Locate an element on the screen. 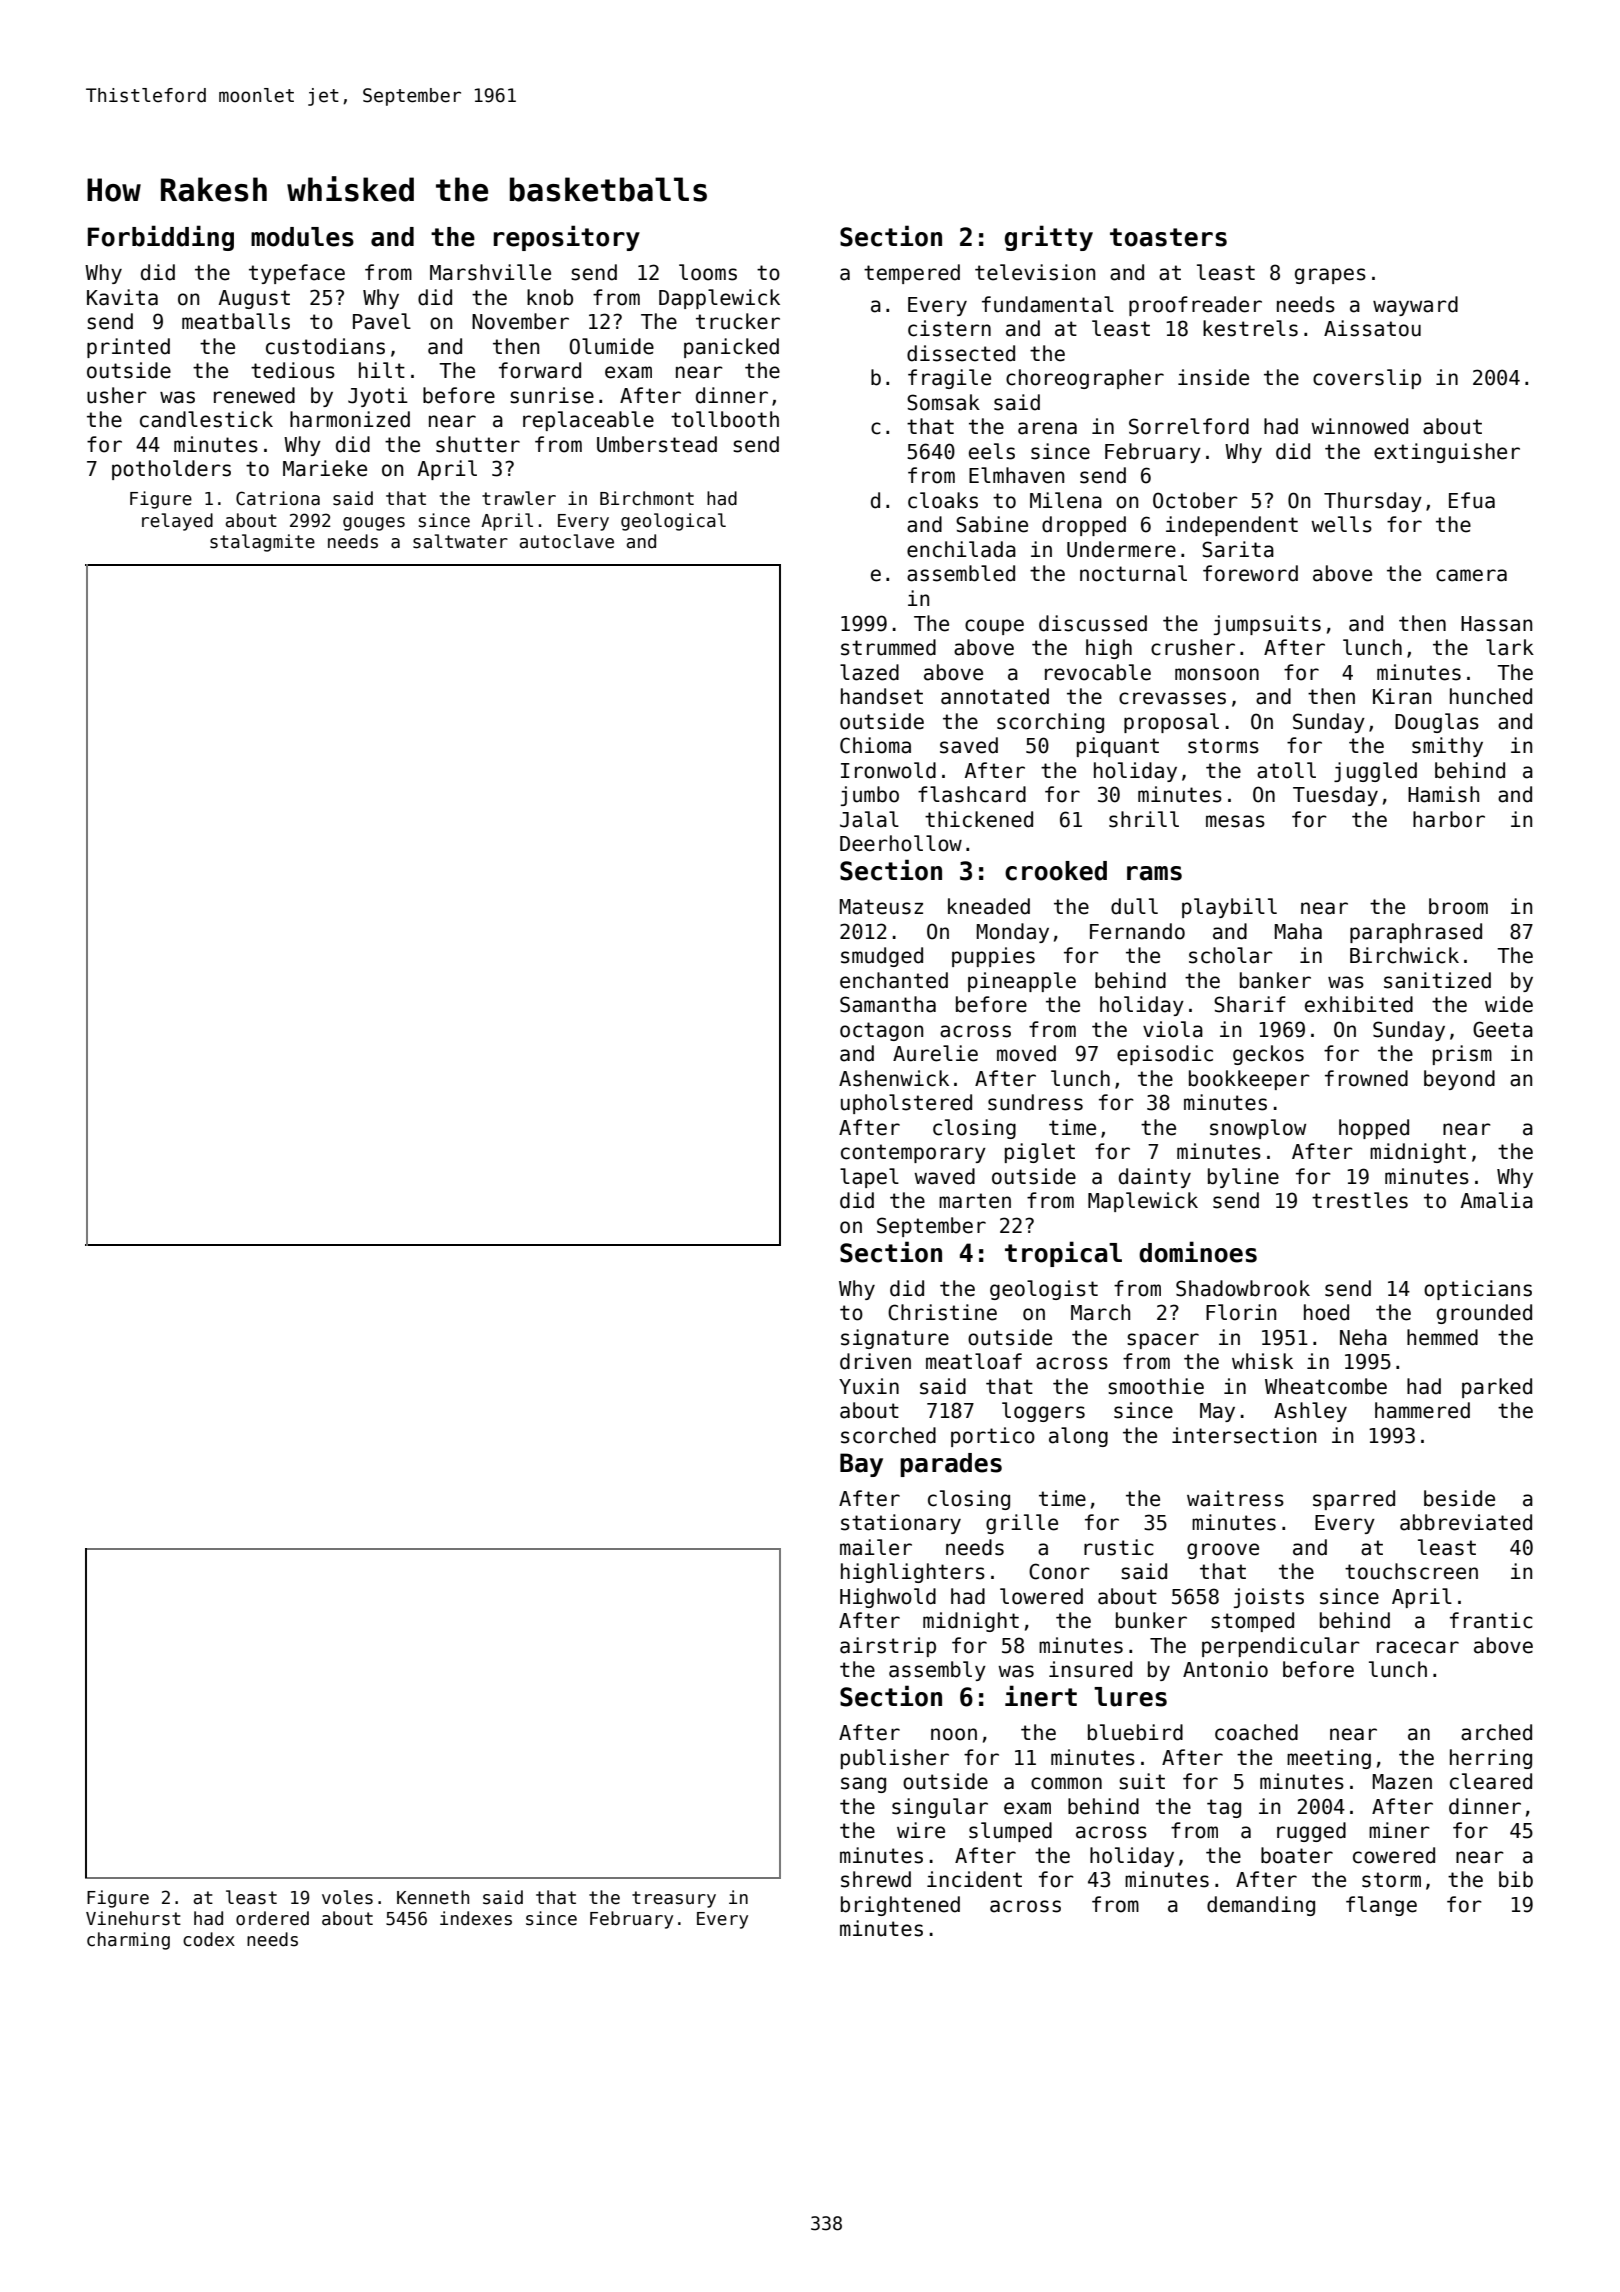 The width and height of the screenshot is (1620, 2292). common is located at coordinates (1066, 1783).
